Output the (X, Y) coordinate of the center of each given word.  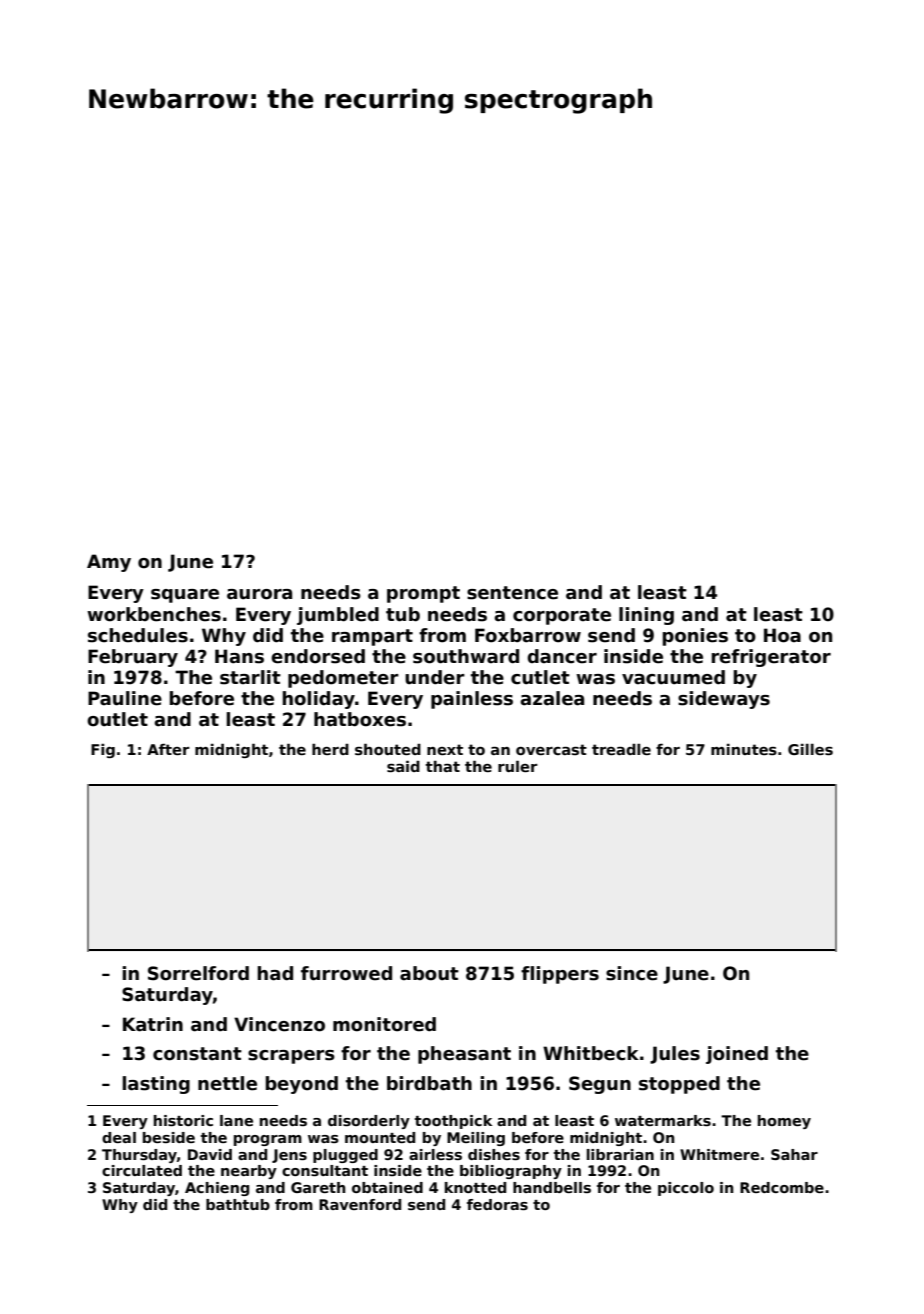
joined (737, 1055)
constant (197, 1054)
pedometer (343, 679)
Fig (103, 751)
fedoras (497, 1204)
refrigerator (771, 658)
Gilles (810, 749)
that (443, 766)
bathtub (238, 1204)
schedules (138, 635)
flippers (560, 975)
